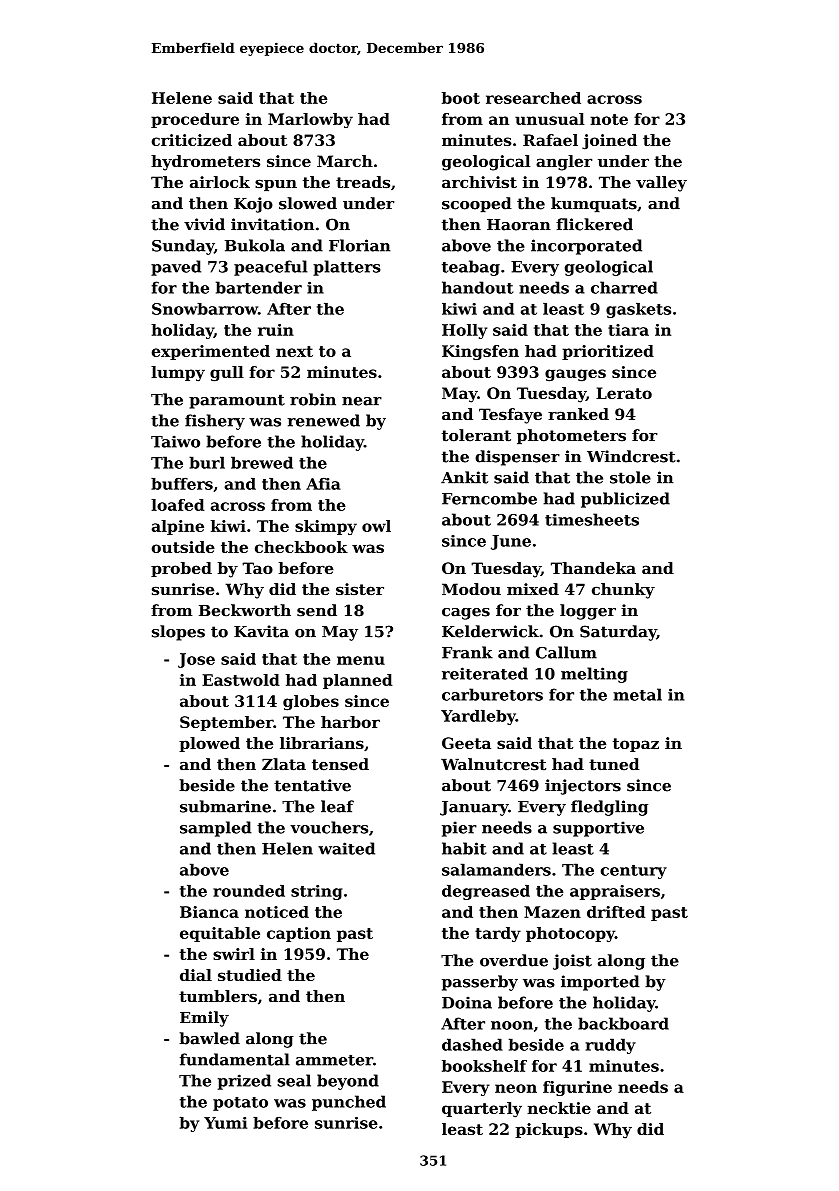 Image resolution: width=839 pixels, height=1191 pixels. What do you see at coordinates (250, 975) in the document?
I see `studied` at bounding box center [250, 975].
